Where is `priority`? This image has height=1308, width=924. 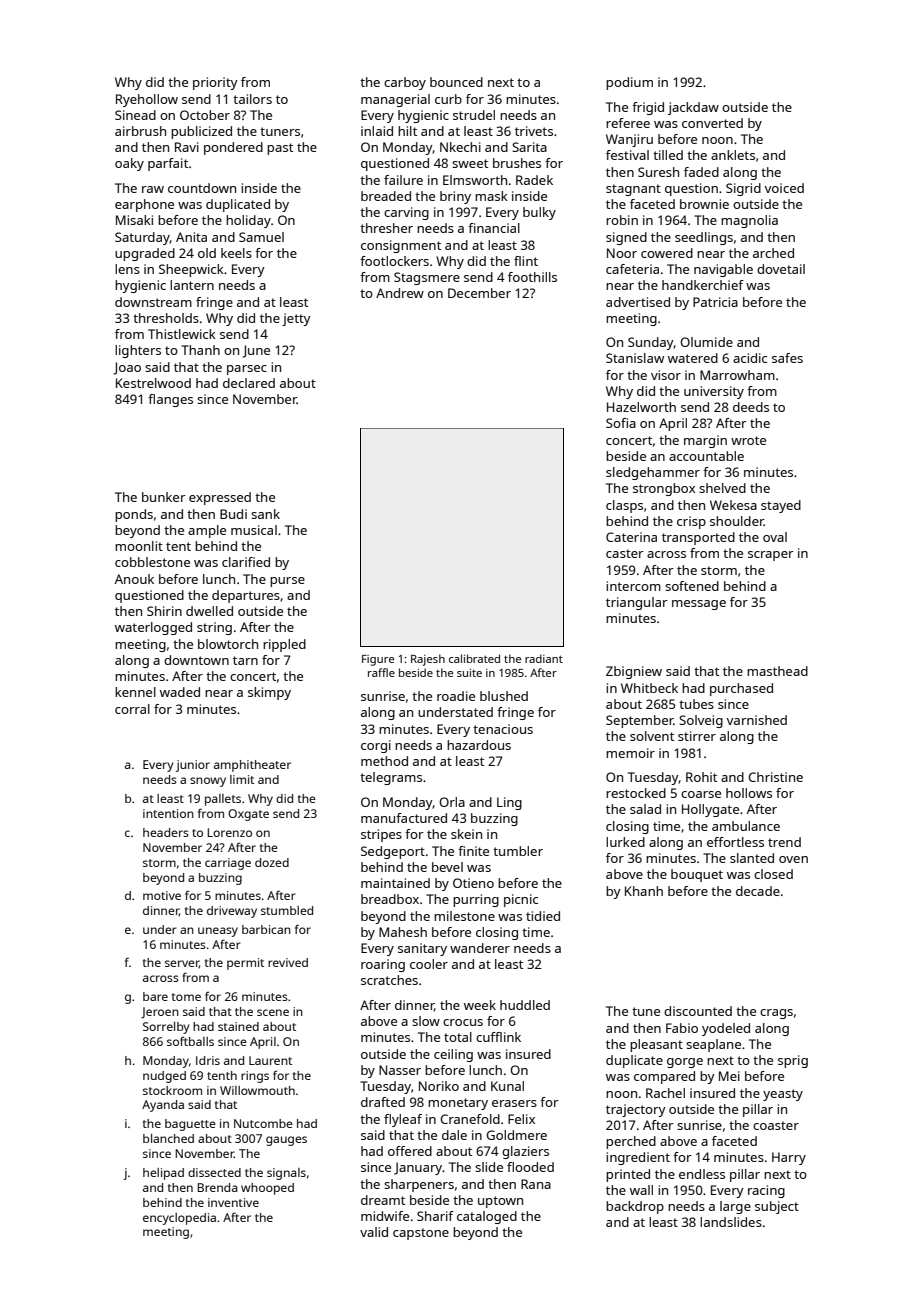 priority is located at coordinates (215, 83).
